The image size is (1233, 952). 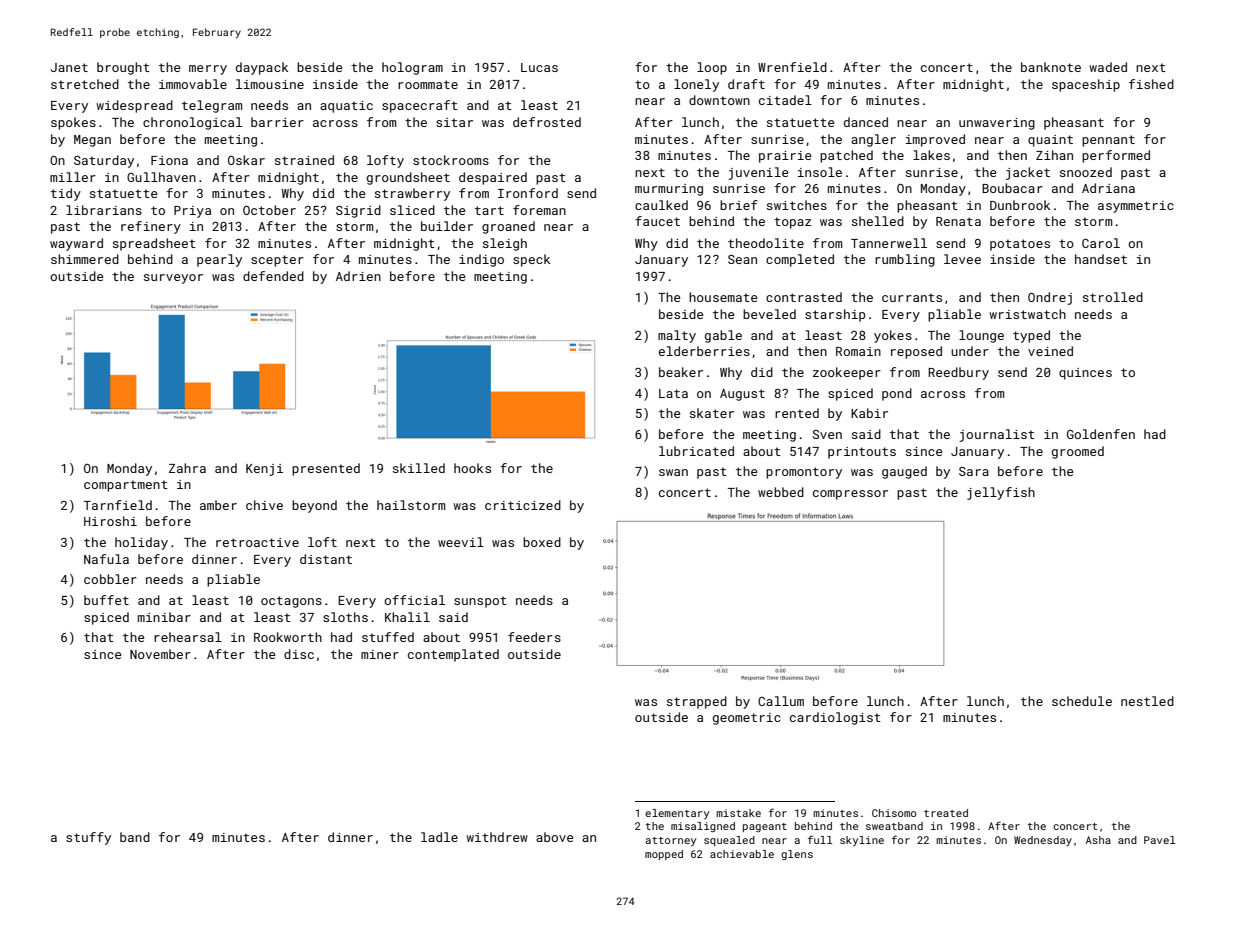 What do you see at coordinates (76, 244) in the screenshot?
I see `wayward` at bounding box center [76, 244].
